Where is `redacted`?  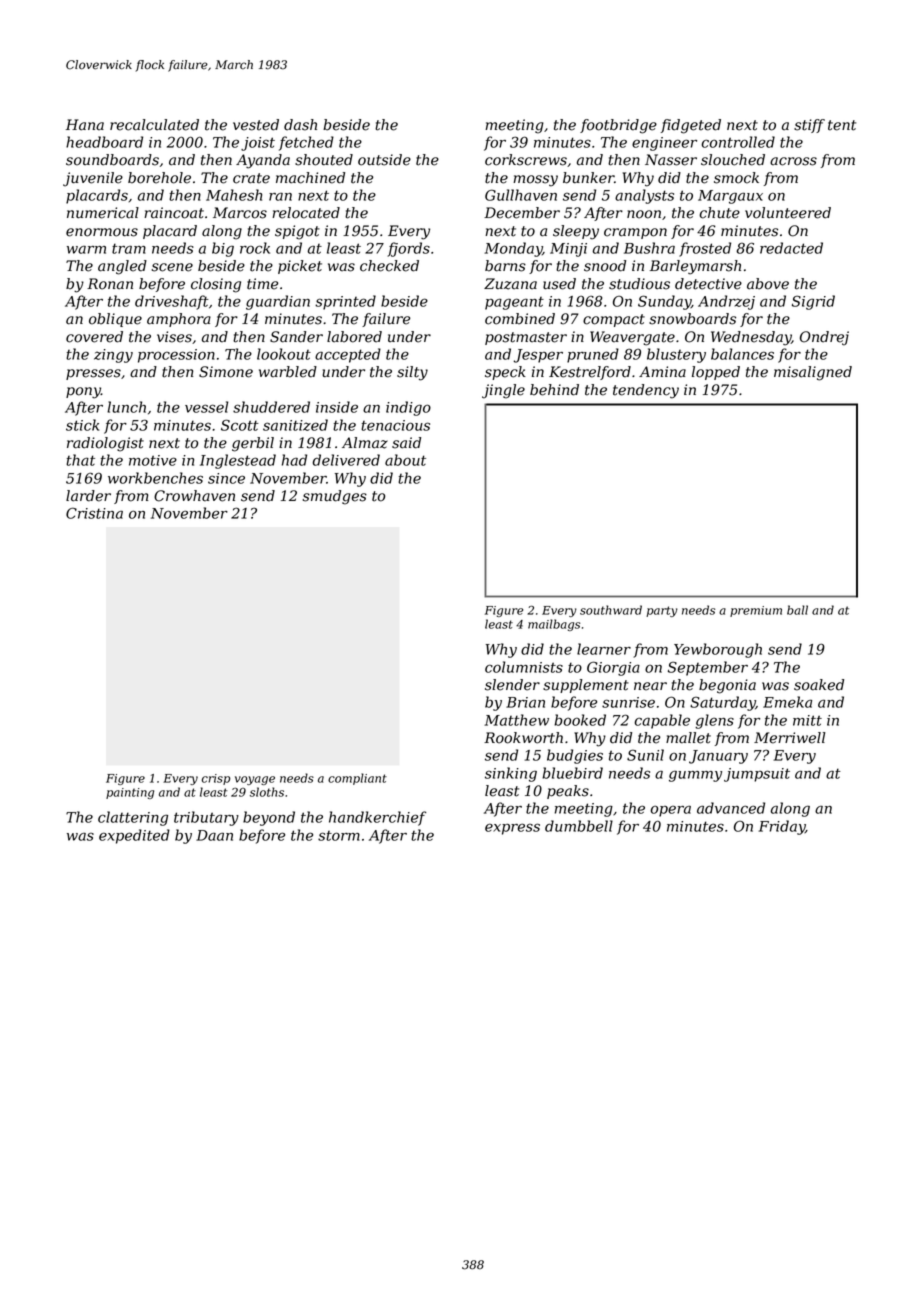 redacted is located at coordinates (791, 248).
